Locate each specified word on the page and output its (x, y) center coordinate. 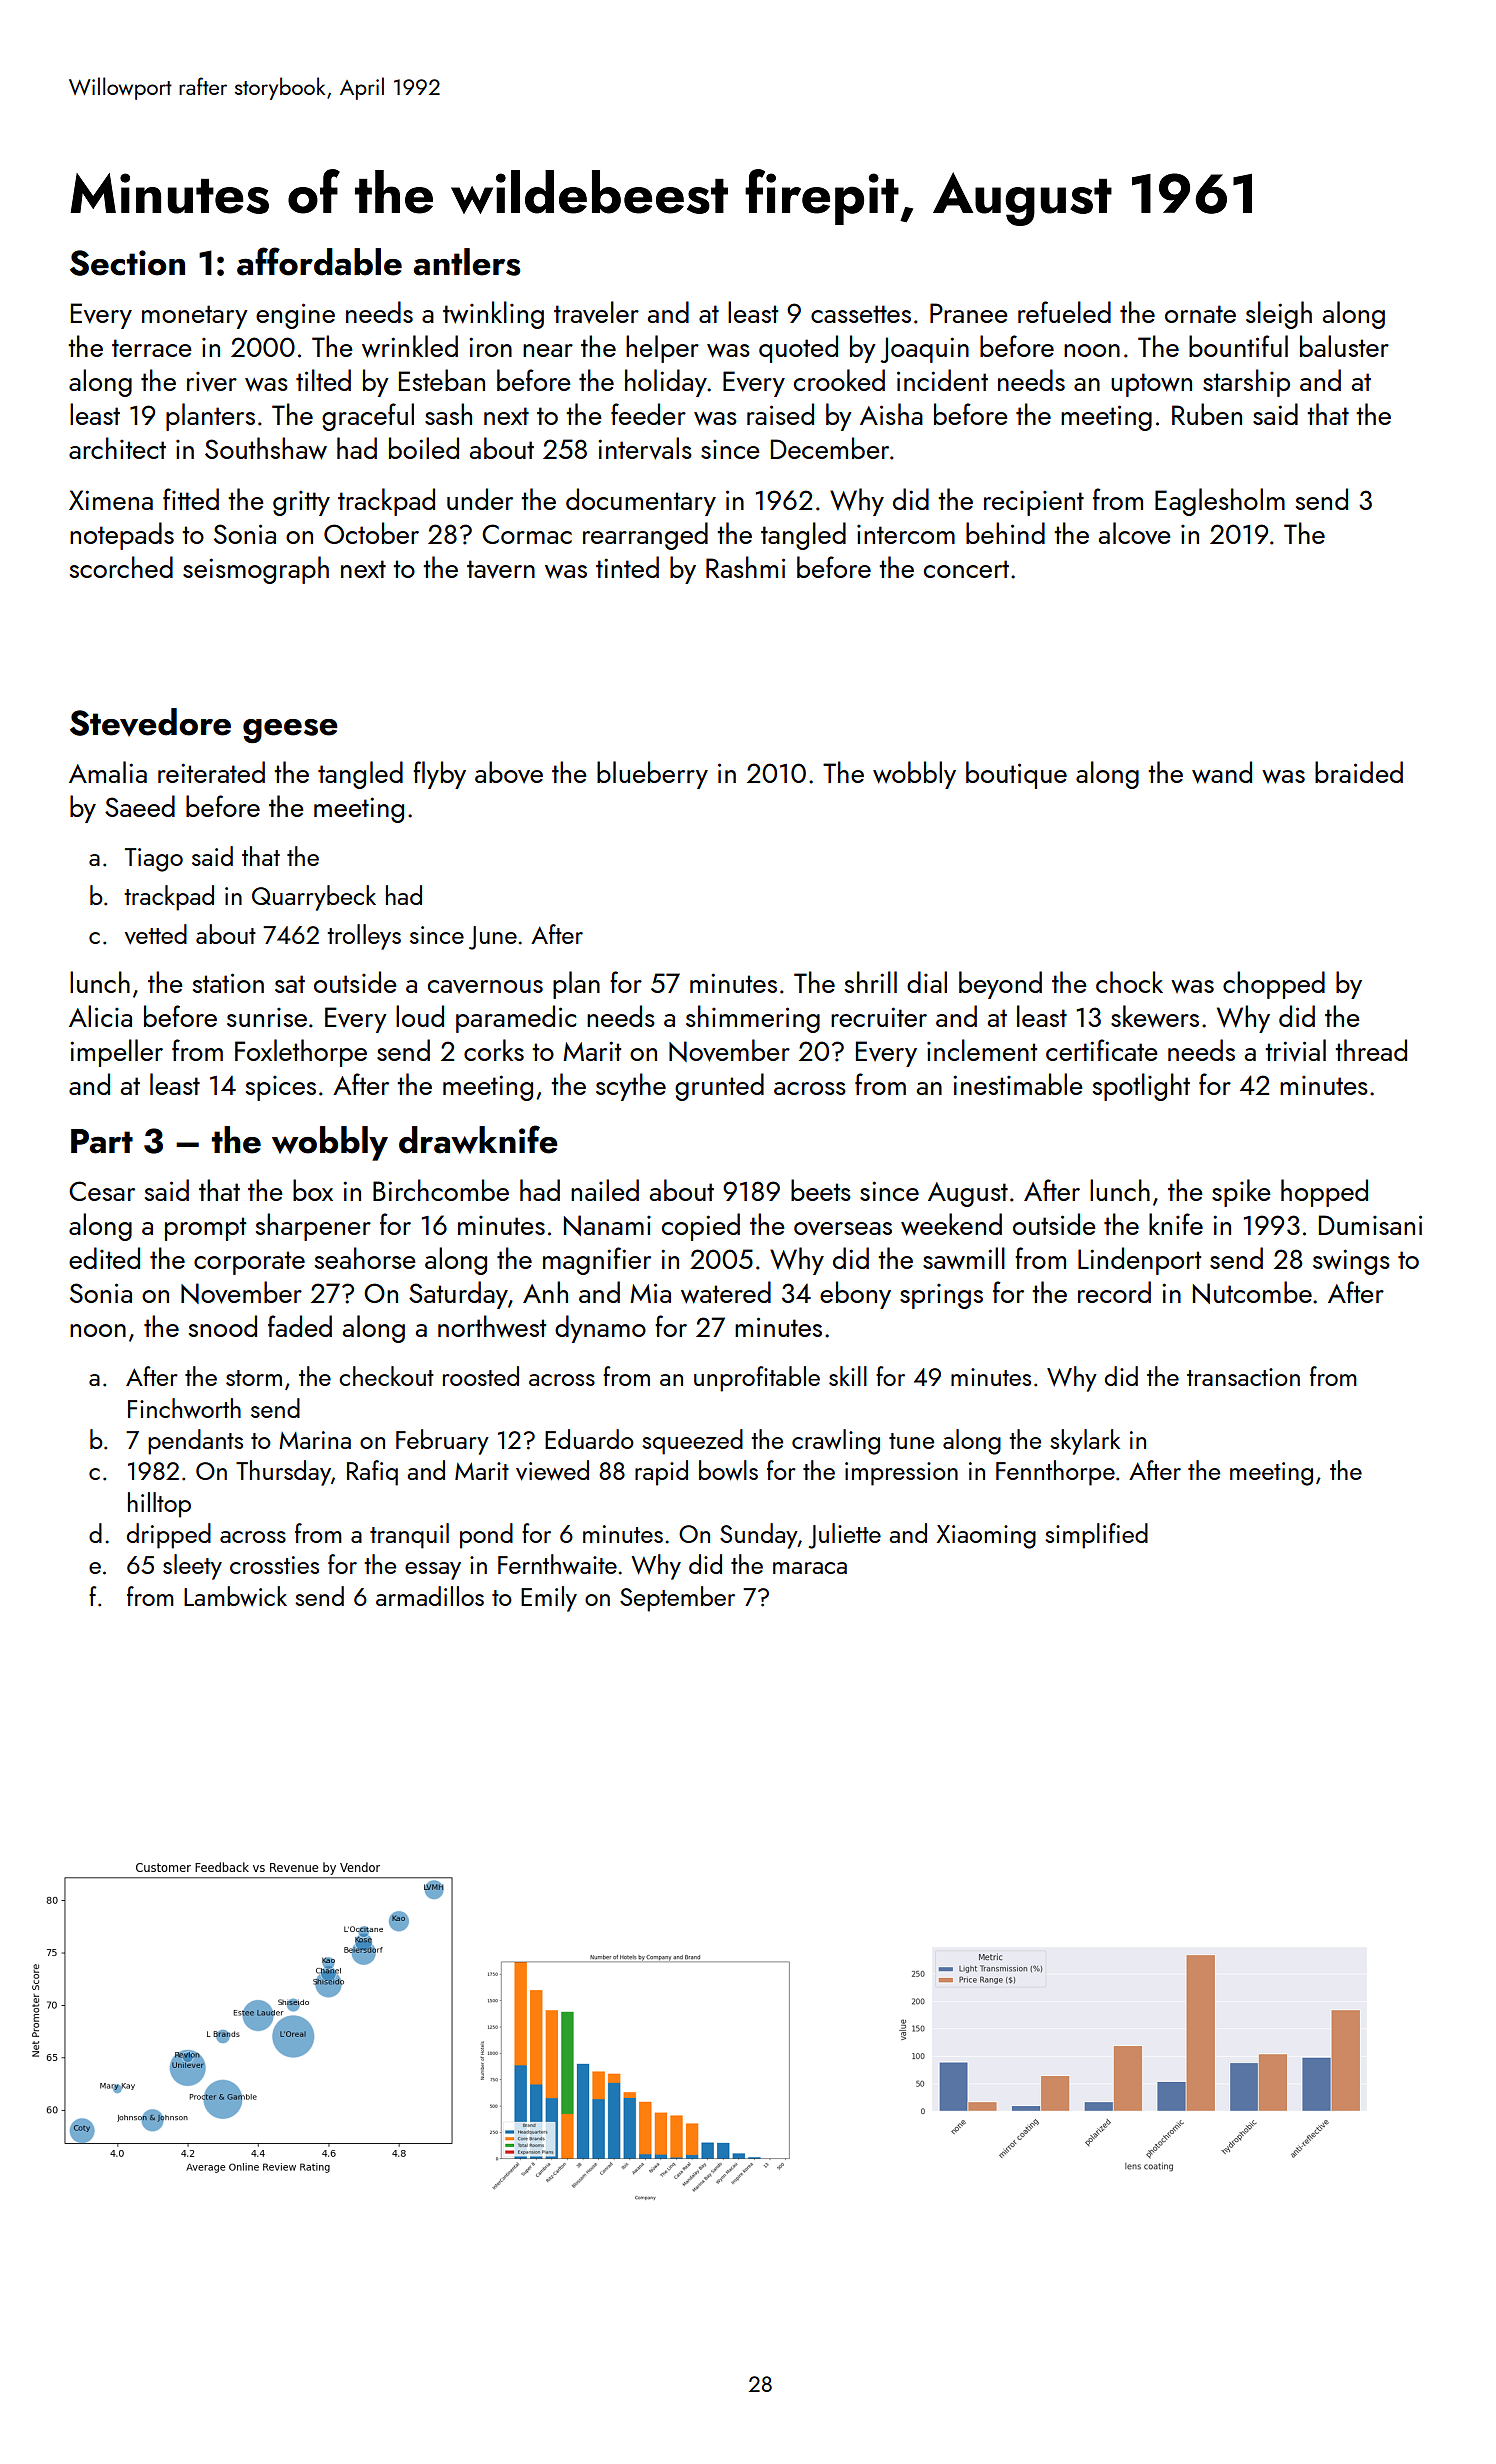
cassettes (861, 314)
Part (102, 1141)
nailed (605, 1190)
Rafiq (372, 1473)
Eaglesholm (1220, 502)
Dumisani (1370, 1225)
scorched (121, 567)
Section (127, 263)
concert (966, 569)
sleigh (1279, 315)
